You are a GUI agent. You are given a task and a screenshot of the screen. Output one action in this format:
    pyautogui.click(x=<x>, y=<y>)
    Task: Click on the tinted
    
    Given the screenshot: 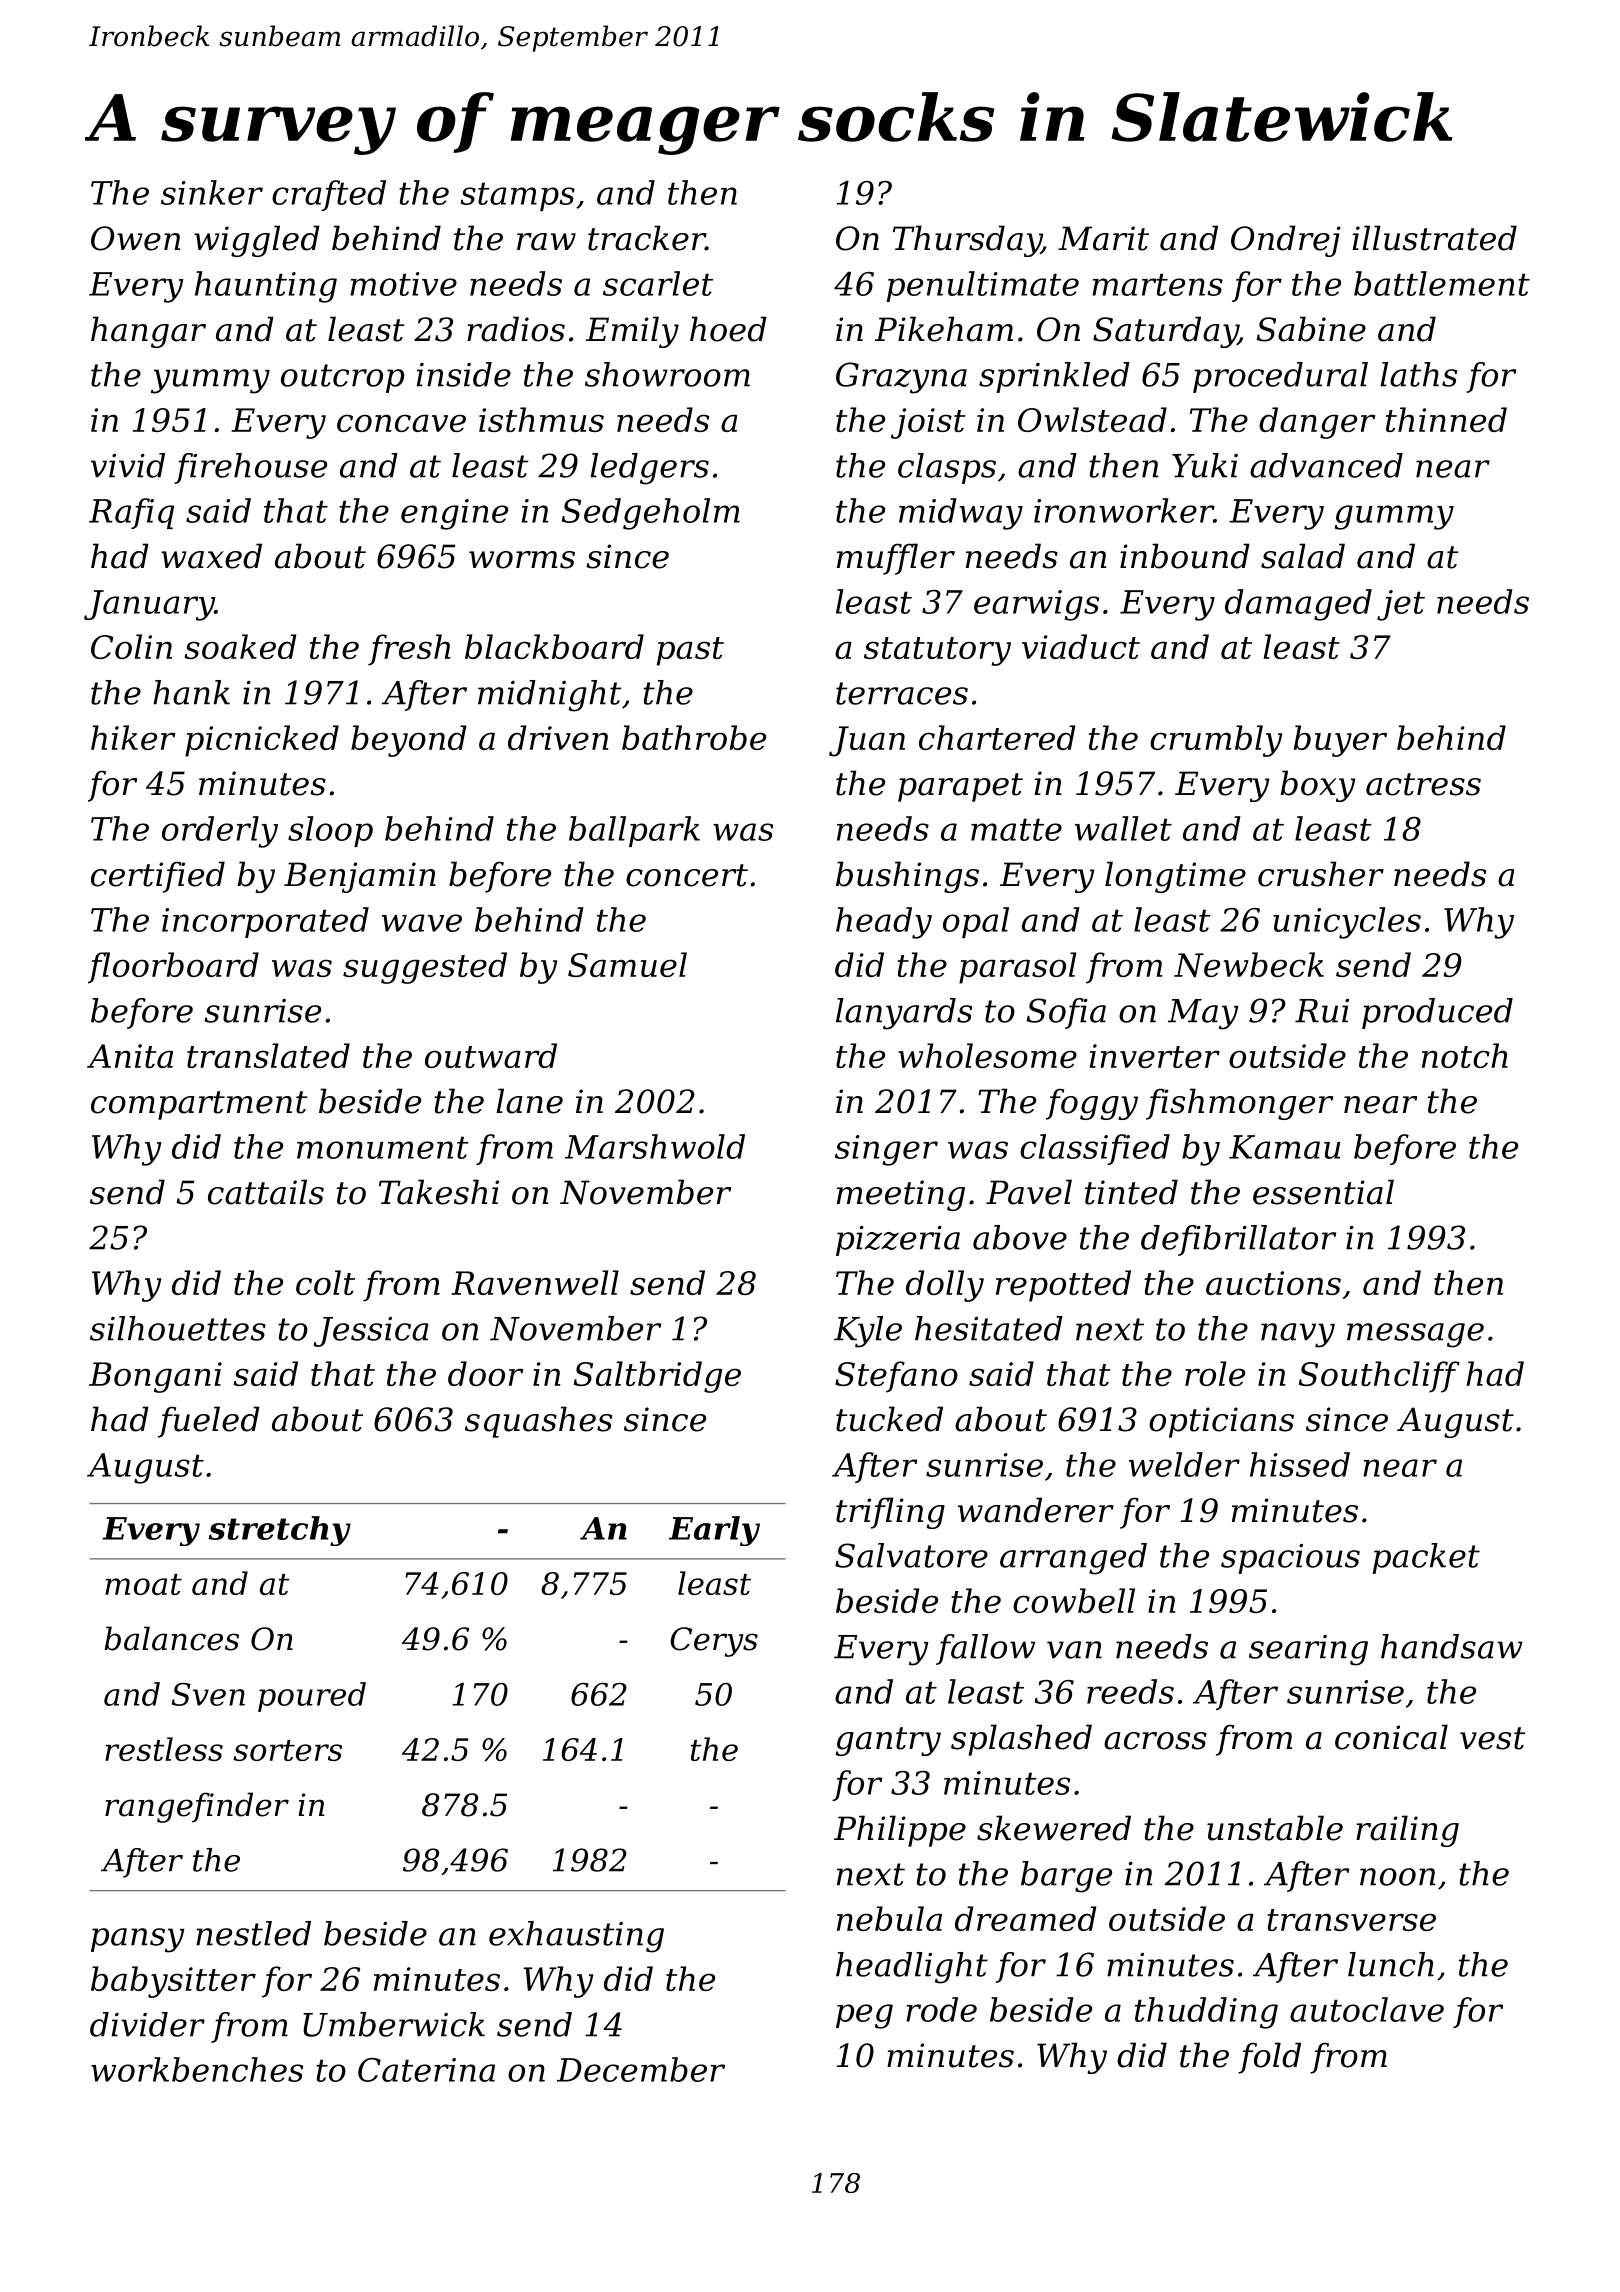 What is the action you would take?
    pyautogui.click(x=1131, y=1192)
